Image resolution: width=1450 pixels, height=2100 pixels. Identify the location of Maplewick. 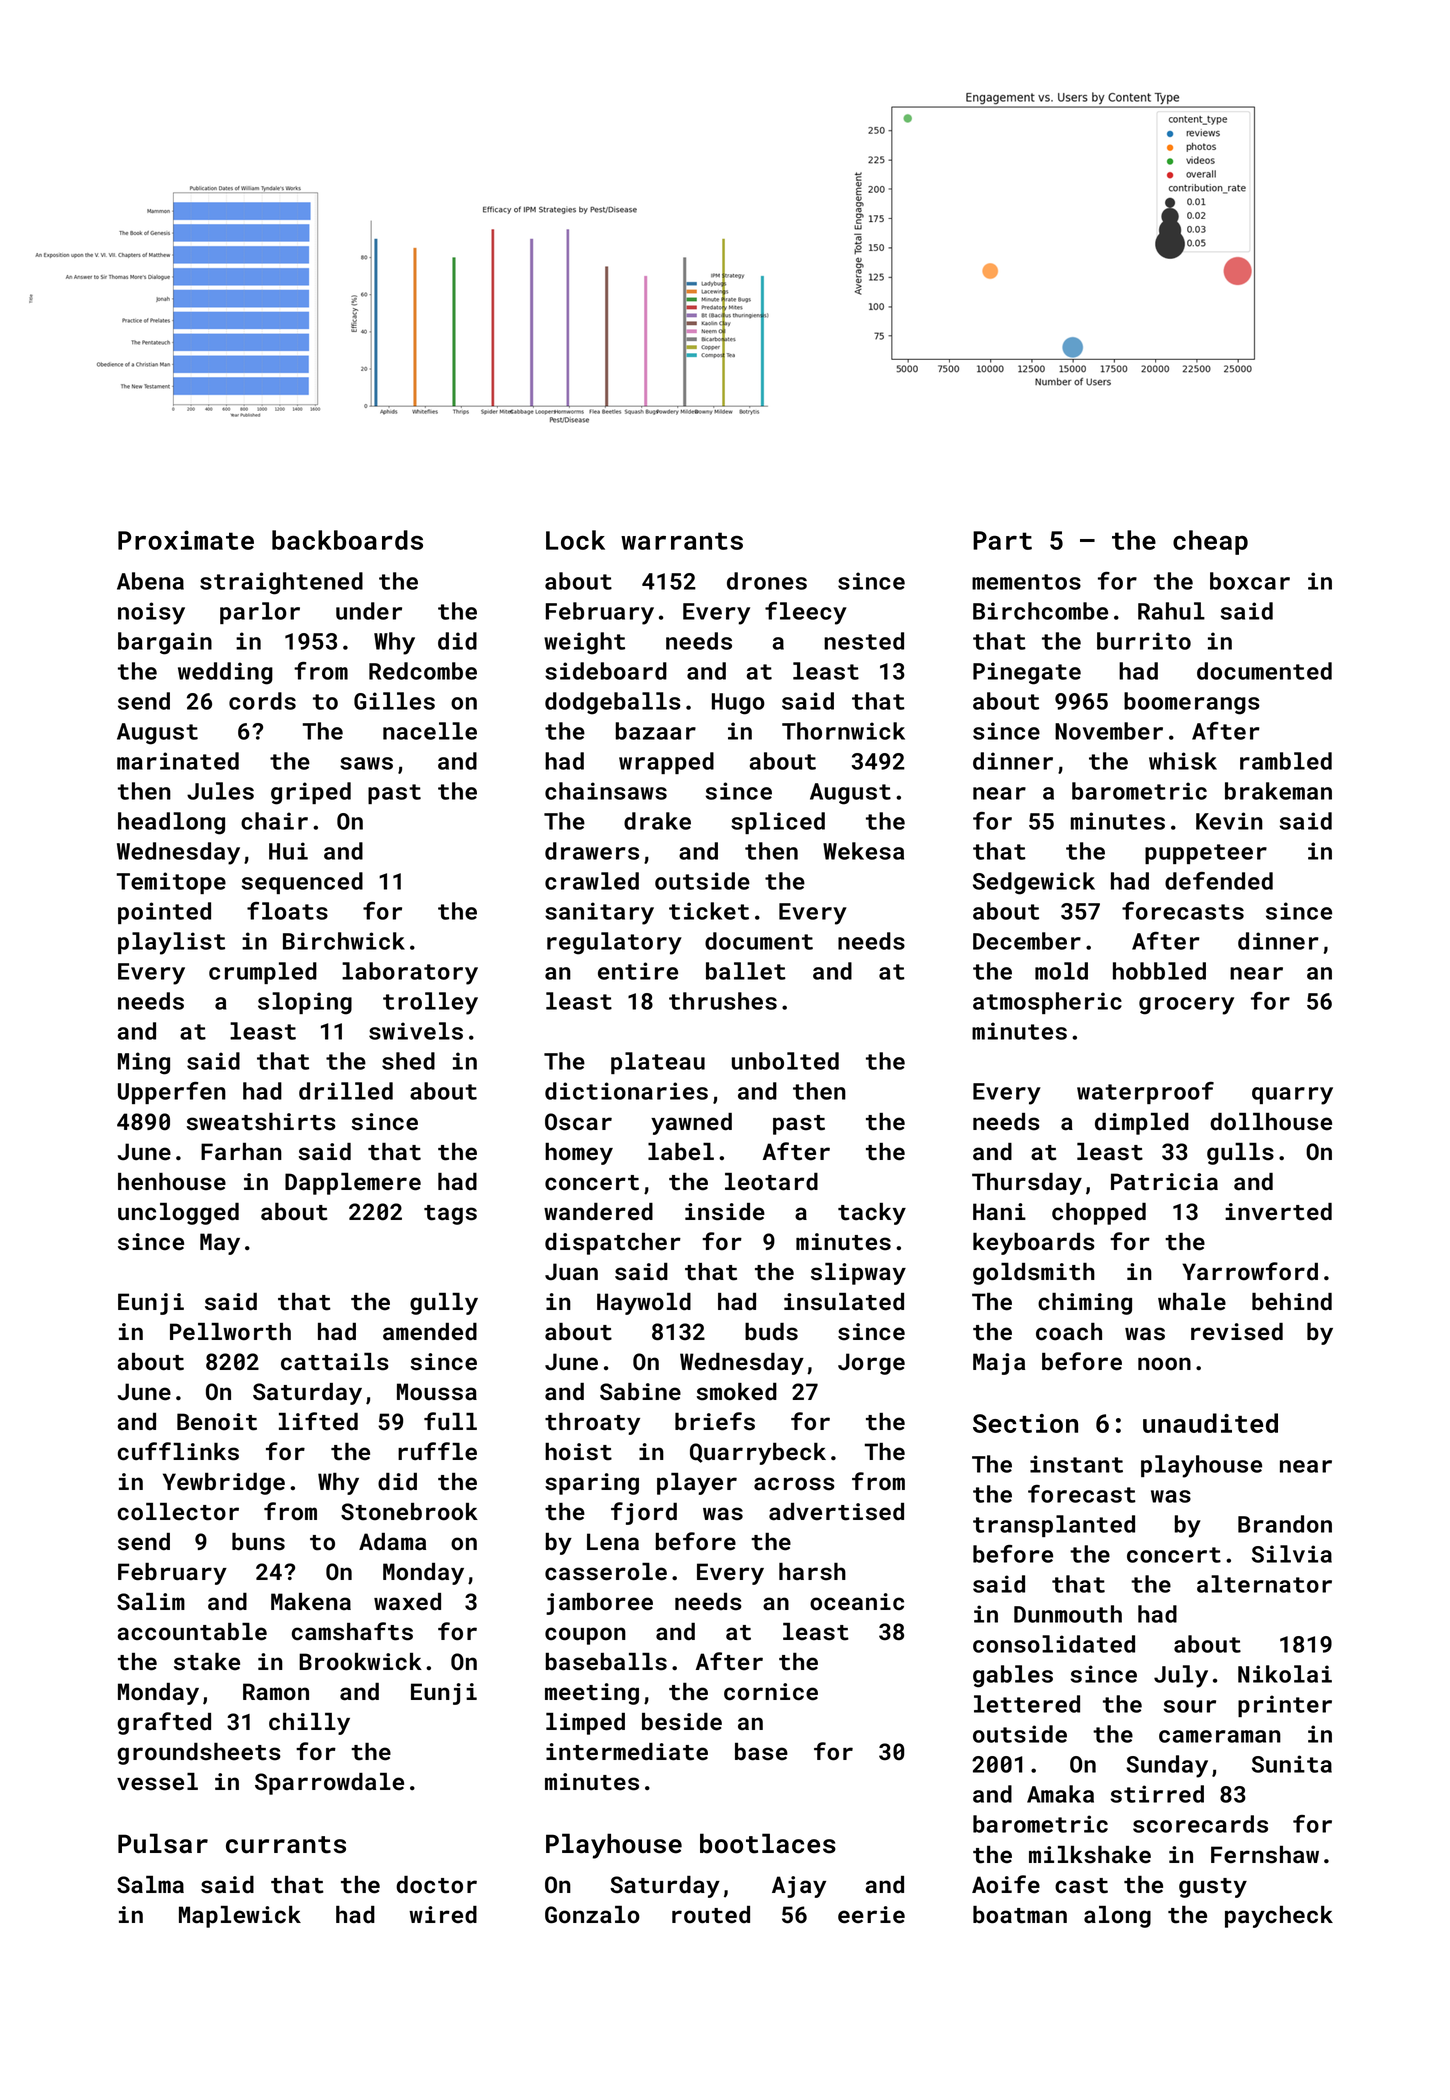
(240, 1917).
